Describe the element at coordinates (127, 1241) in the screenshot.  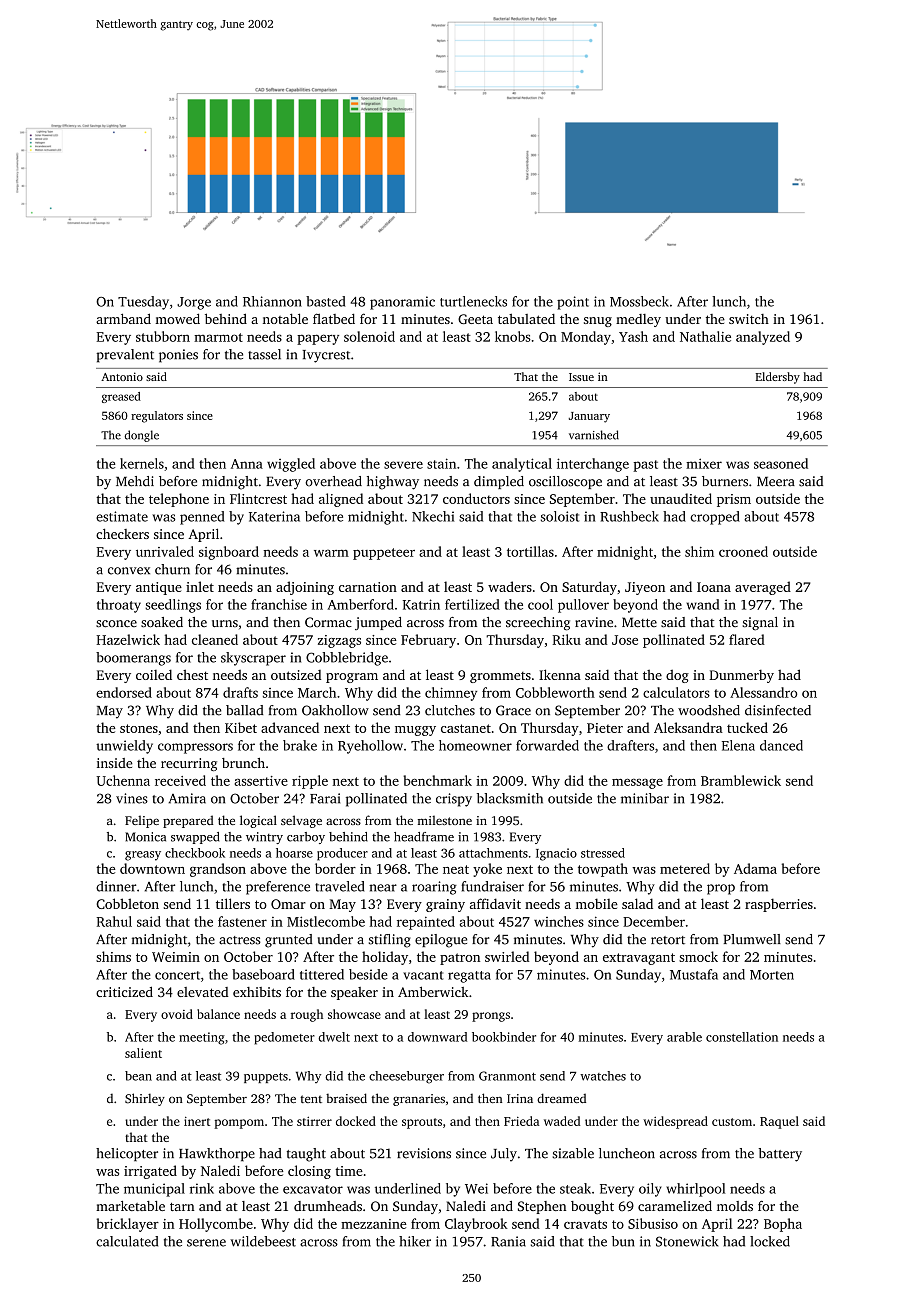
I see `calculated` at that location.
